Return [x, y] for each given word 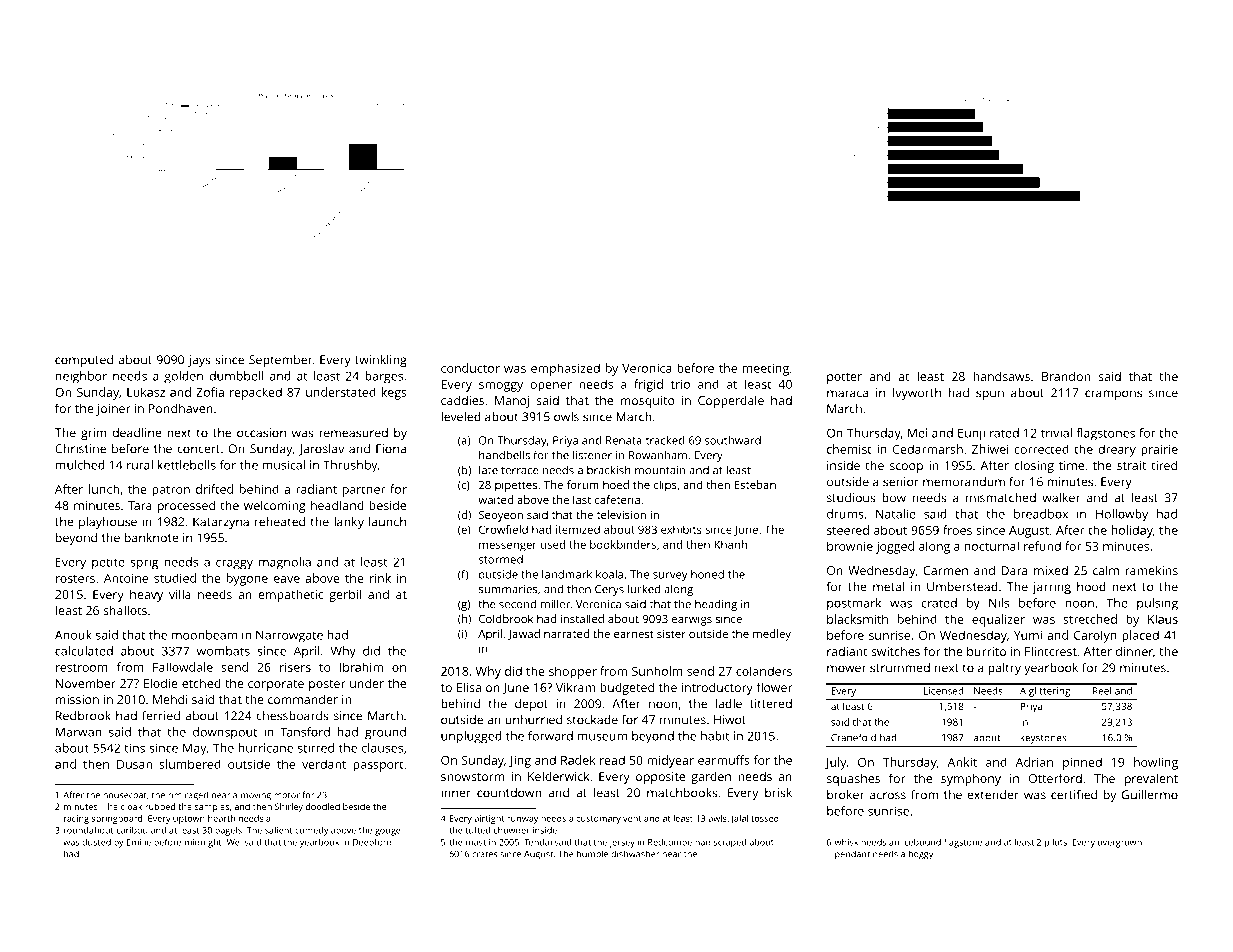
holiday [1132, 531]
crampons [1113, 395]
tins [134, 748]
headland [337, 505]
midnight [203, 843]
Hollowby [1122, 515]
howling [1156, 763]
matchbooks [682, 793]
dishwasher [635, 854]
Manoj [512, 402]
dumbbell [236, 376]
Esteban [755, 484]
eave [287, 579]
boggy [921, 855]
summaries [508, 589]
